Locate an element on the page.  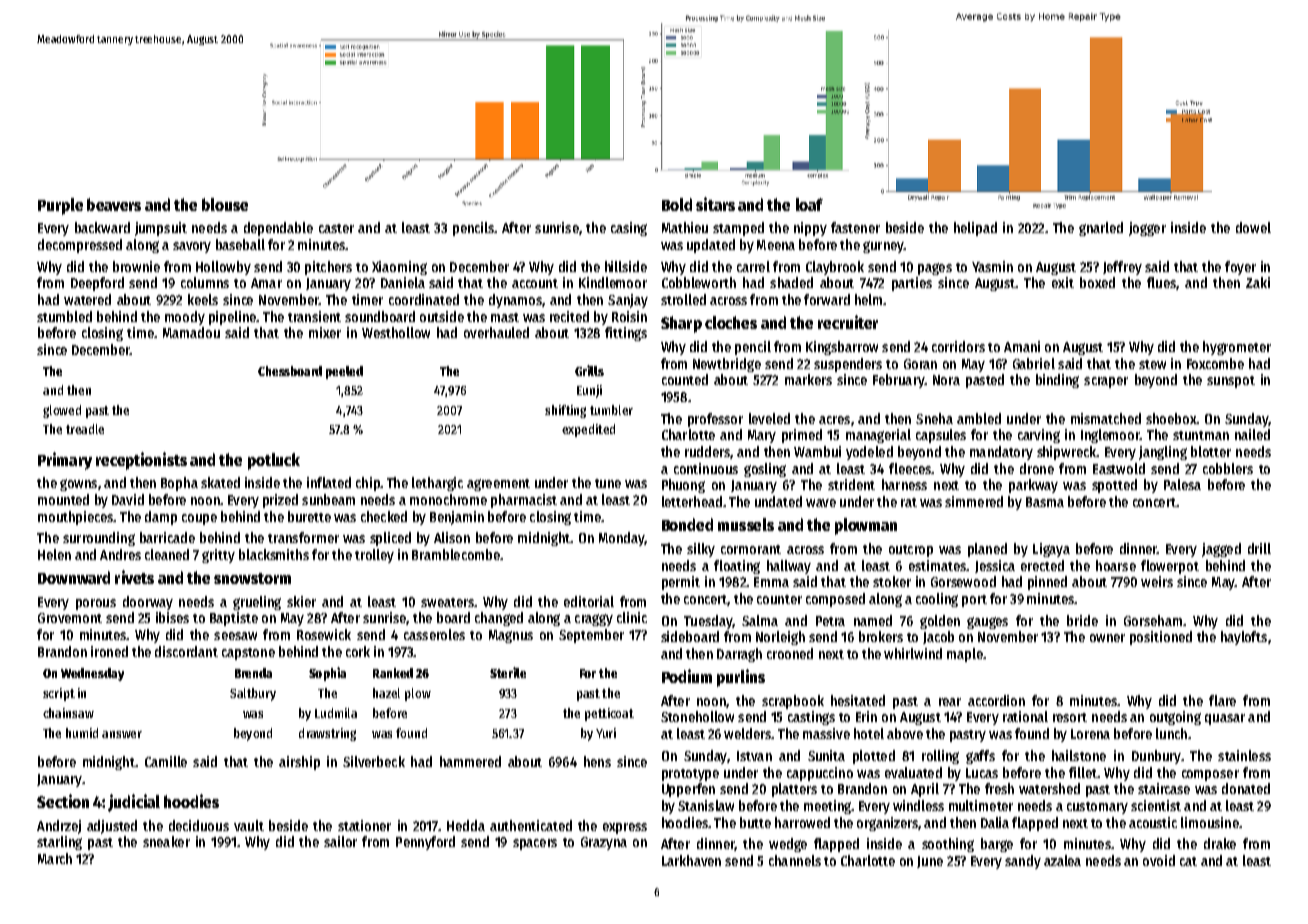
porous is located at coordinates (96, 604).
